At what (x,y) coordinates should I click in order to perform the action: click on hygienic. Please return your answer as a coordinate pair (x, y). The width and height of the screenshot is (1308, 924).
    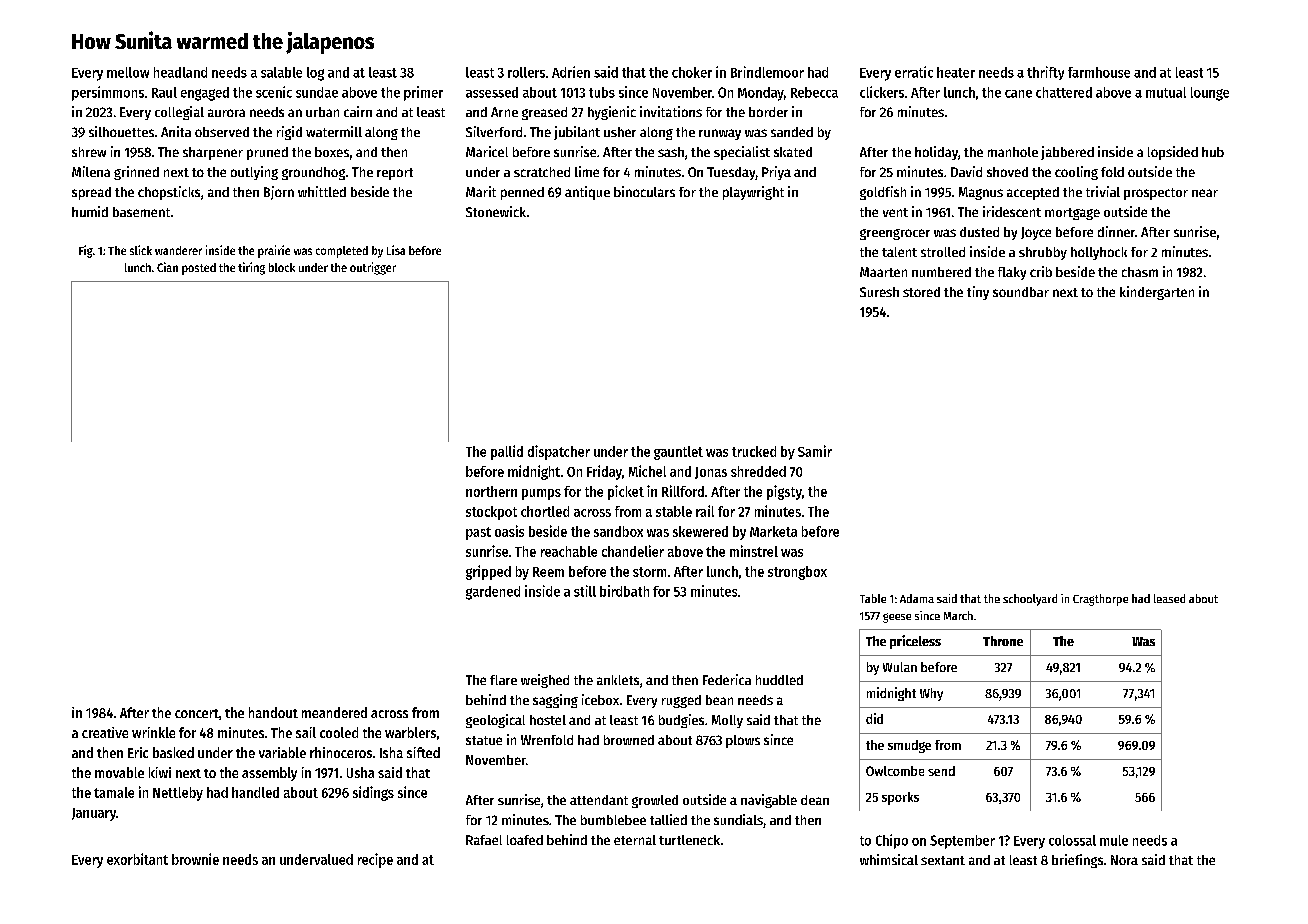
    Looking at the image, I should click on (612, 113).
